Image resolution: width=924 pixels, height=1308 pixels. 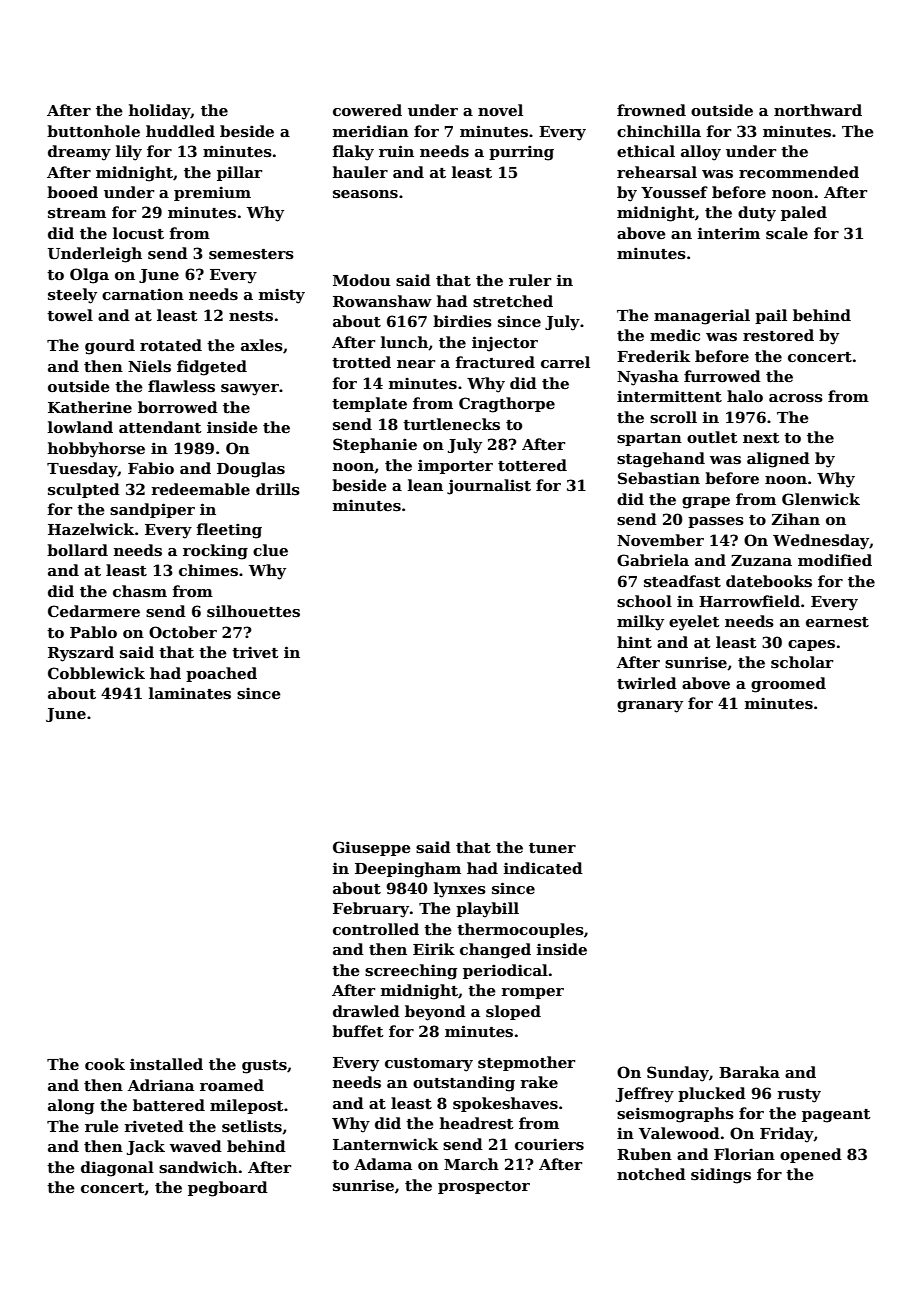 I want to click on prospector, so click(x=484, y=1187).
